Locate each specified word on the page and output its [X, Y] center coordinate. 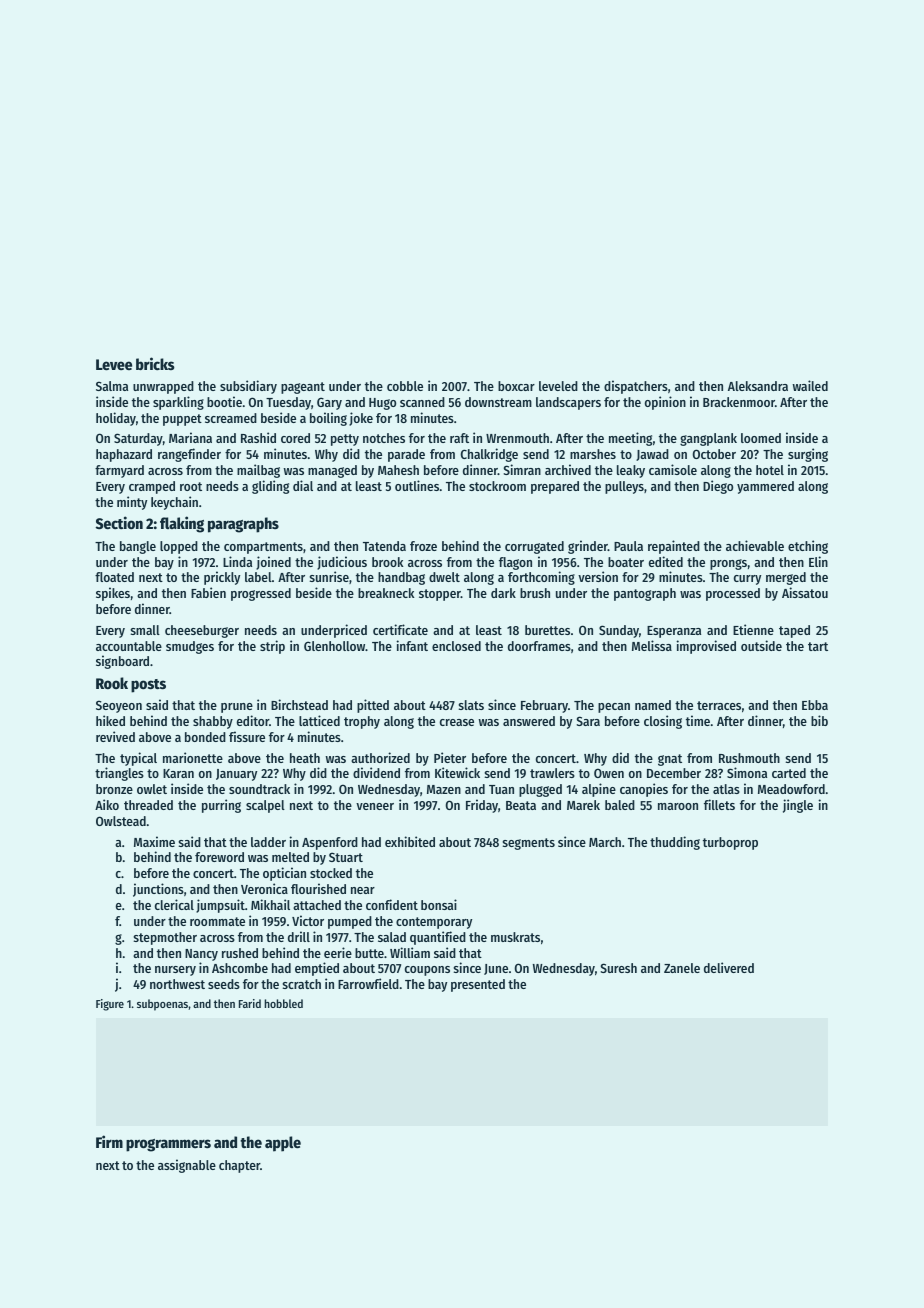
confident [392, 904]
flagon [515, 563]
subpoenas [162, 1005]
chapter [239, 1166]
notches [384, 438]
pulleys [624, 487]
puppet [182, 420]
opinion [665, 403]
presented [478, 985]
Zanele [682, 968]
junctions [158, 890]
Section [119, 522]
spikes [113, 594]
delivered [729, 967]
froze [423, 546]
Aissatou [805, 592]
